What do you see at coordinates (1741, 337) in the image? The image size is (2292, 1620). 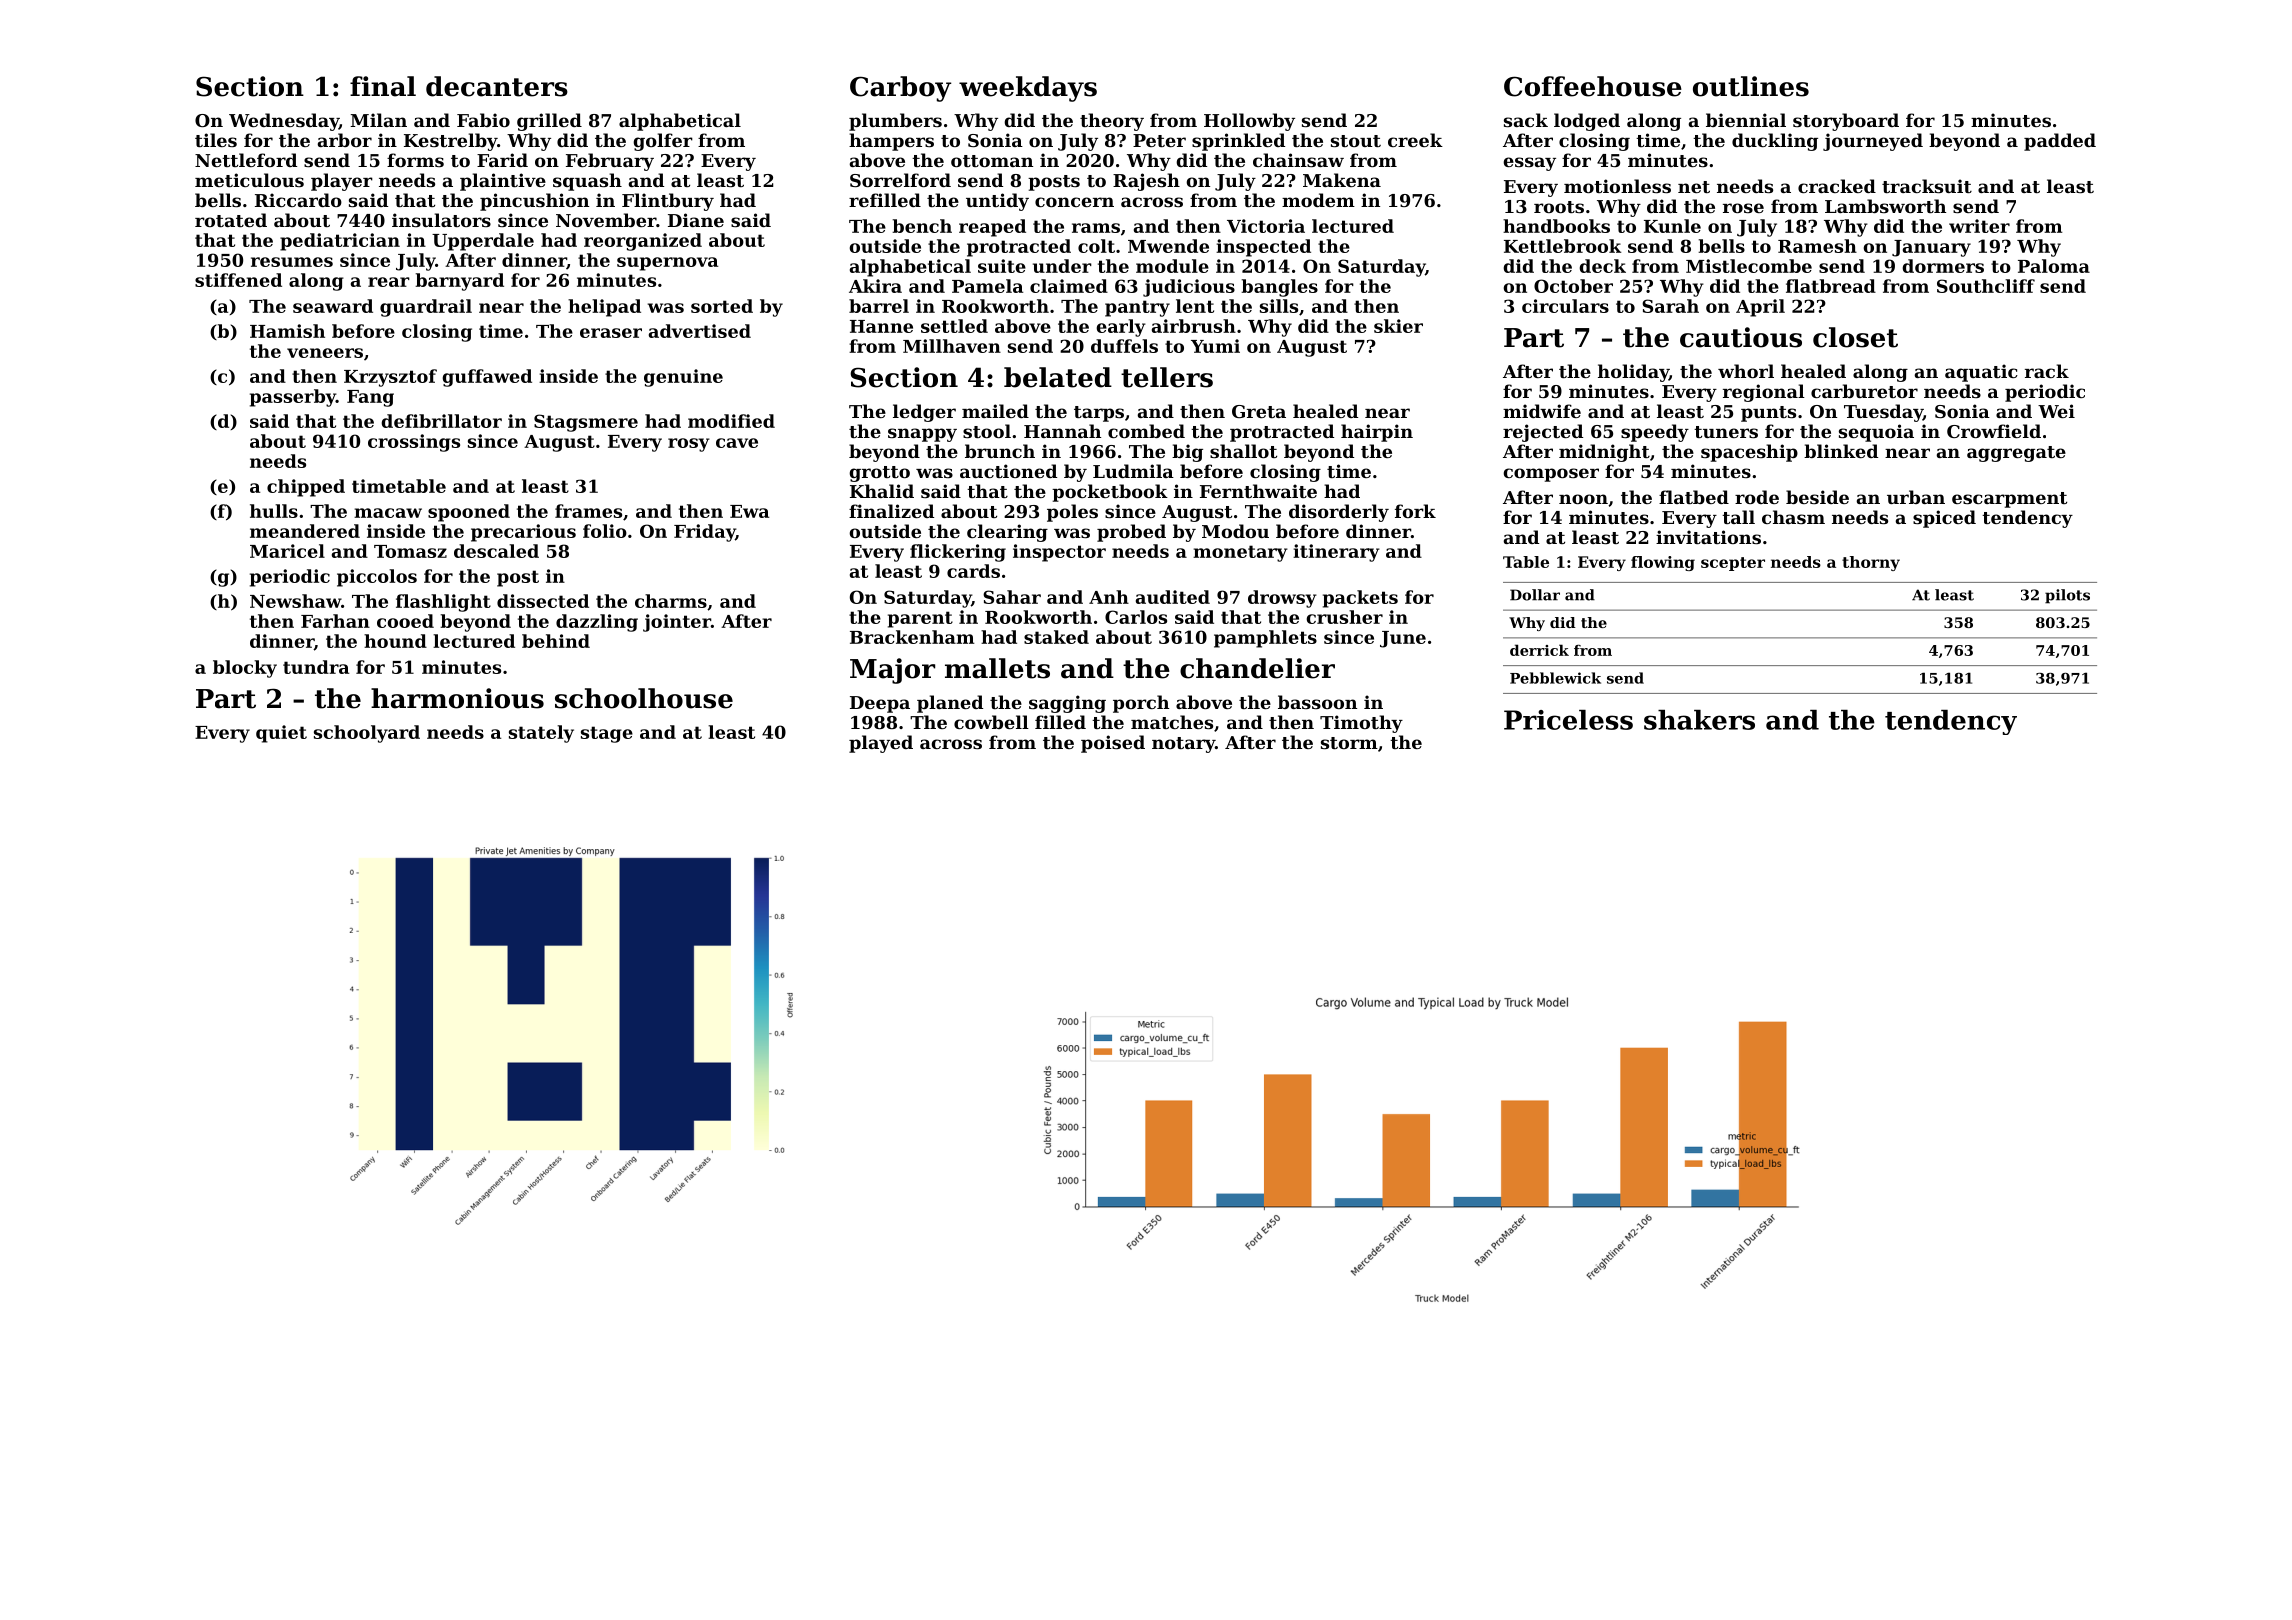 I see `cautious` at bounding box center [1741, 337].
